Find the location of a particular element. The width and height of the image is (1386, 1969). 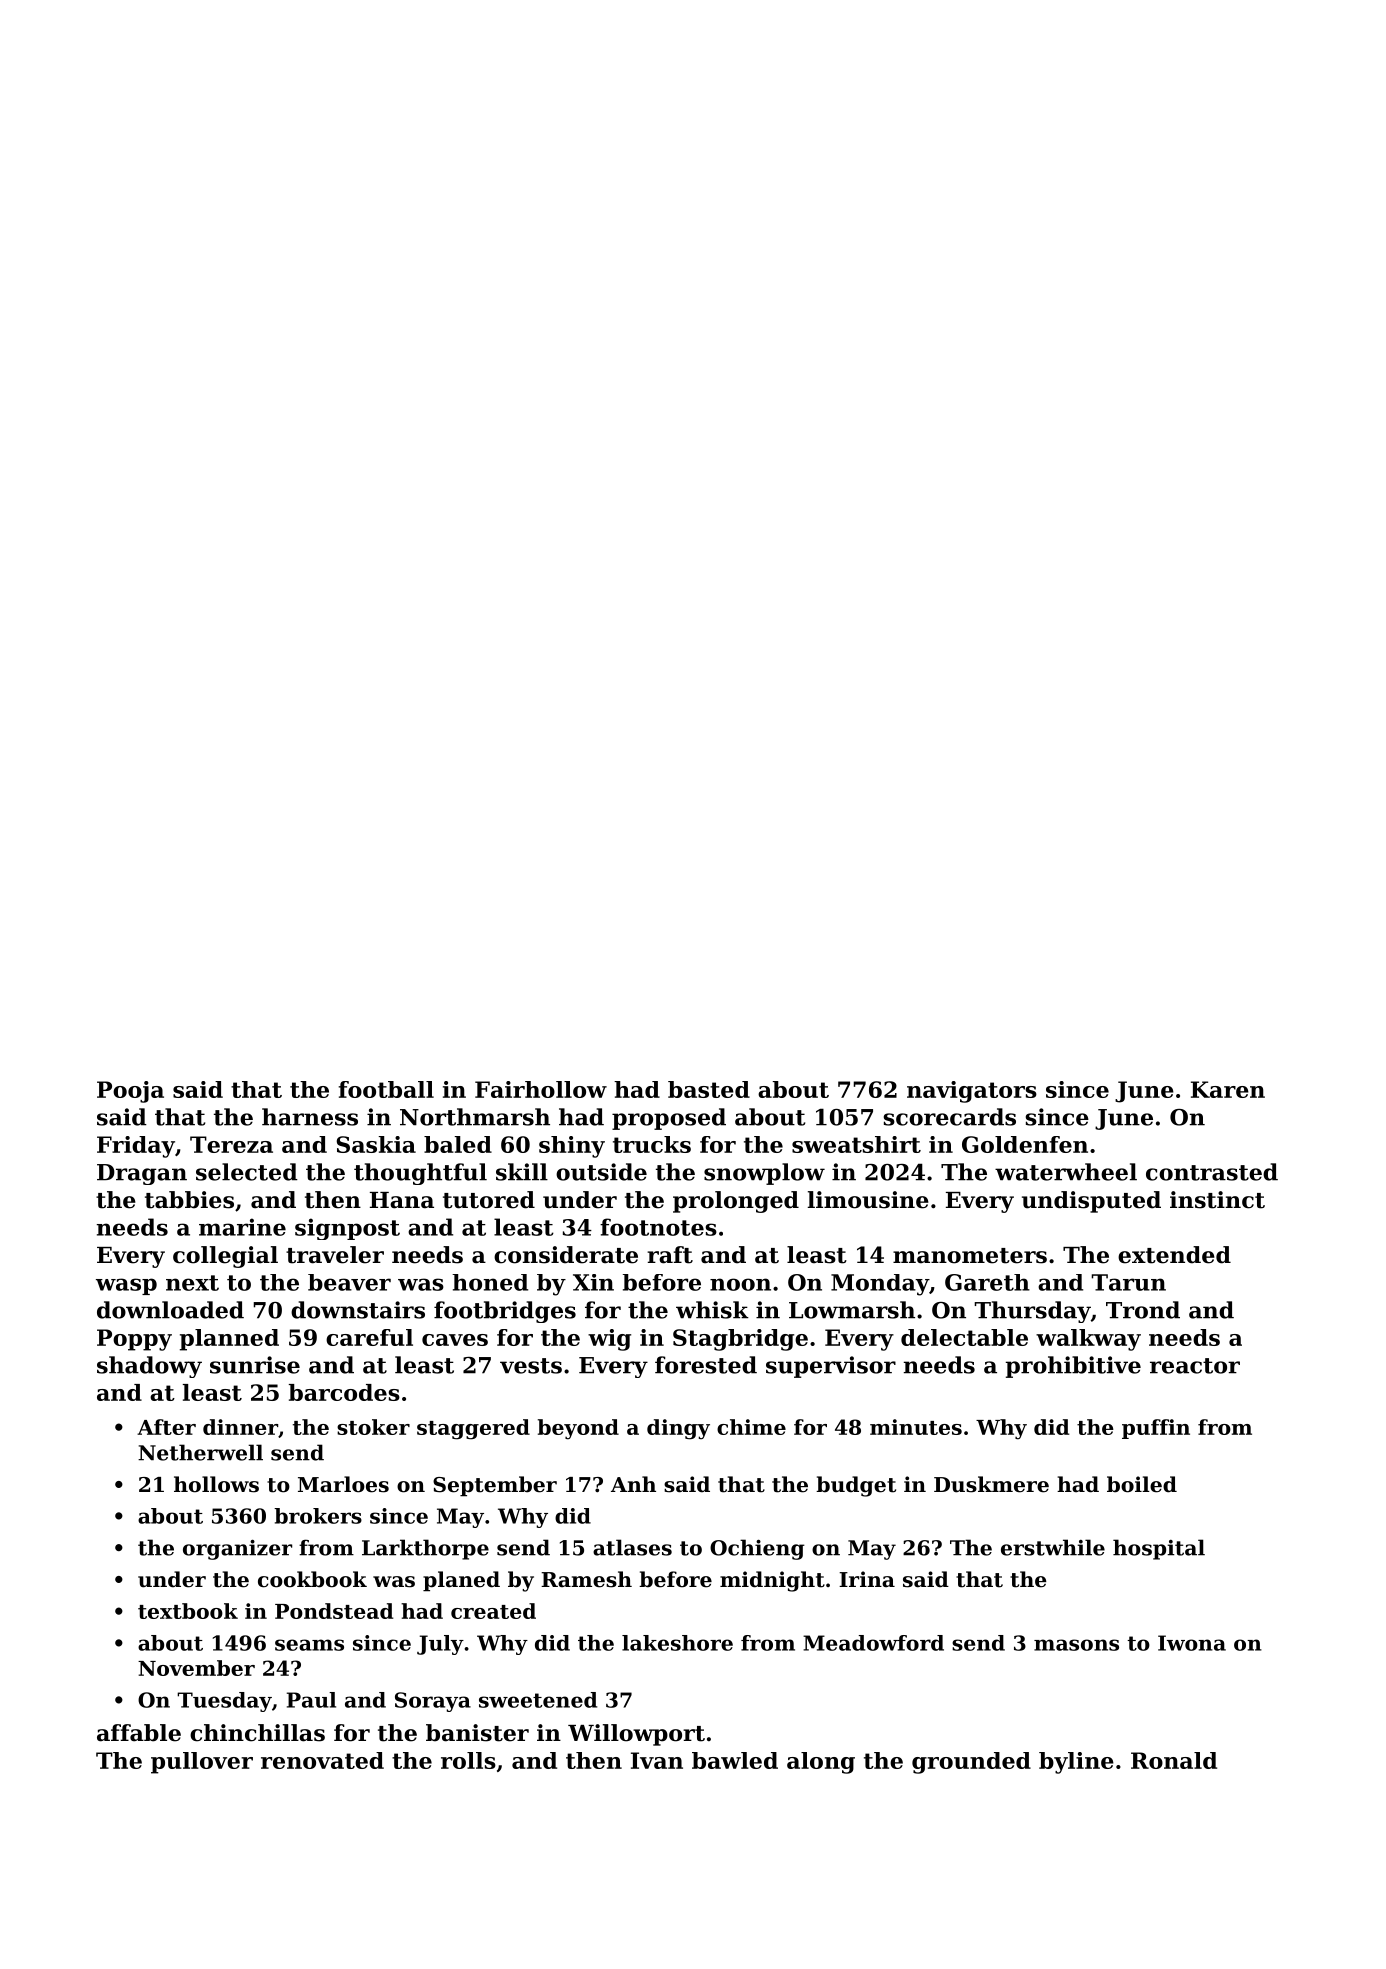

basted is located at coordinates (709, 1089).
